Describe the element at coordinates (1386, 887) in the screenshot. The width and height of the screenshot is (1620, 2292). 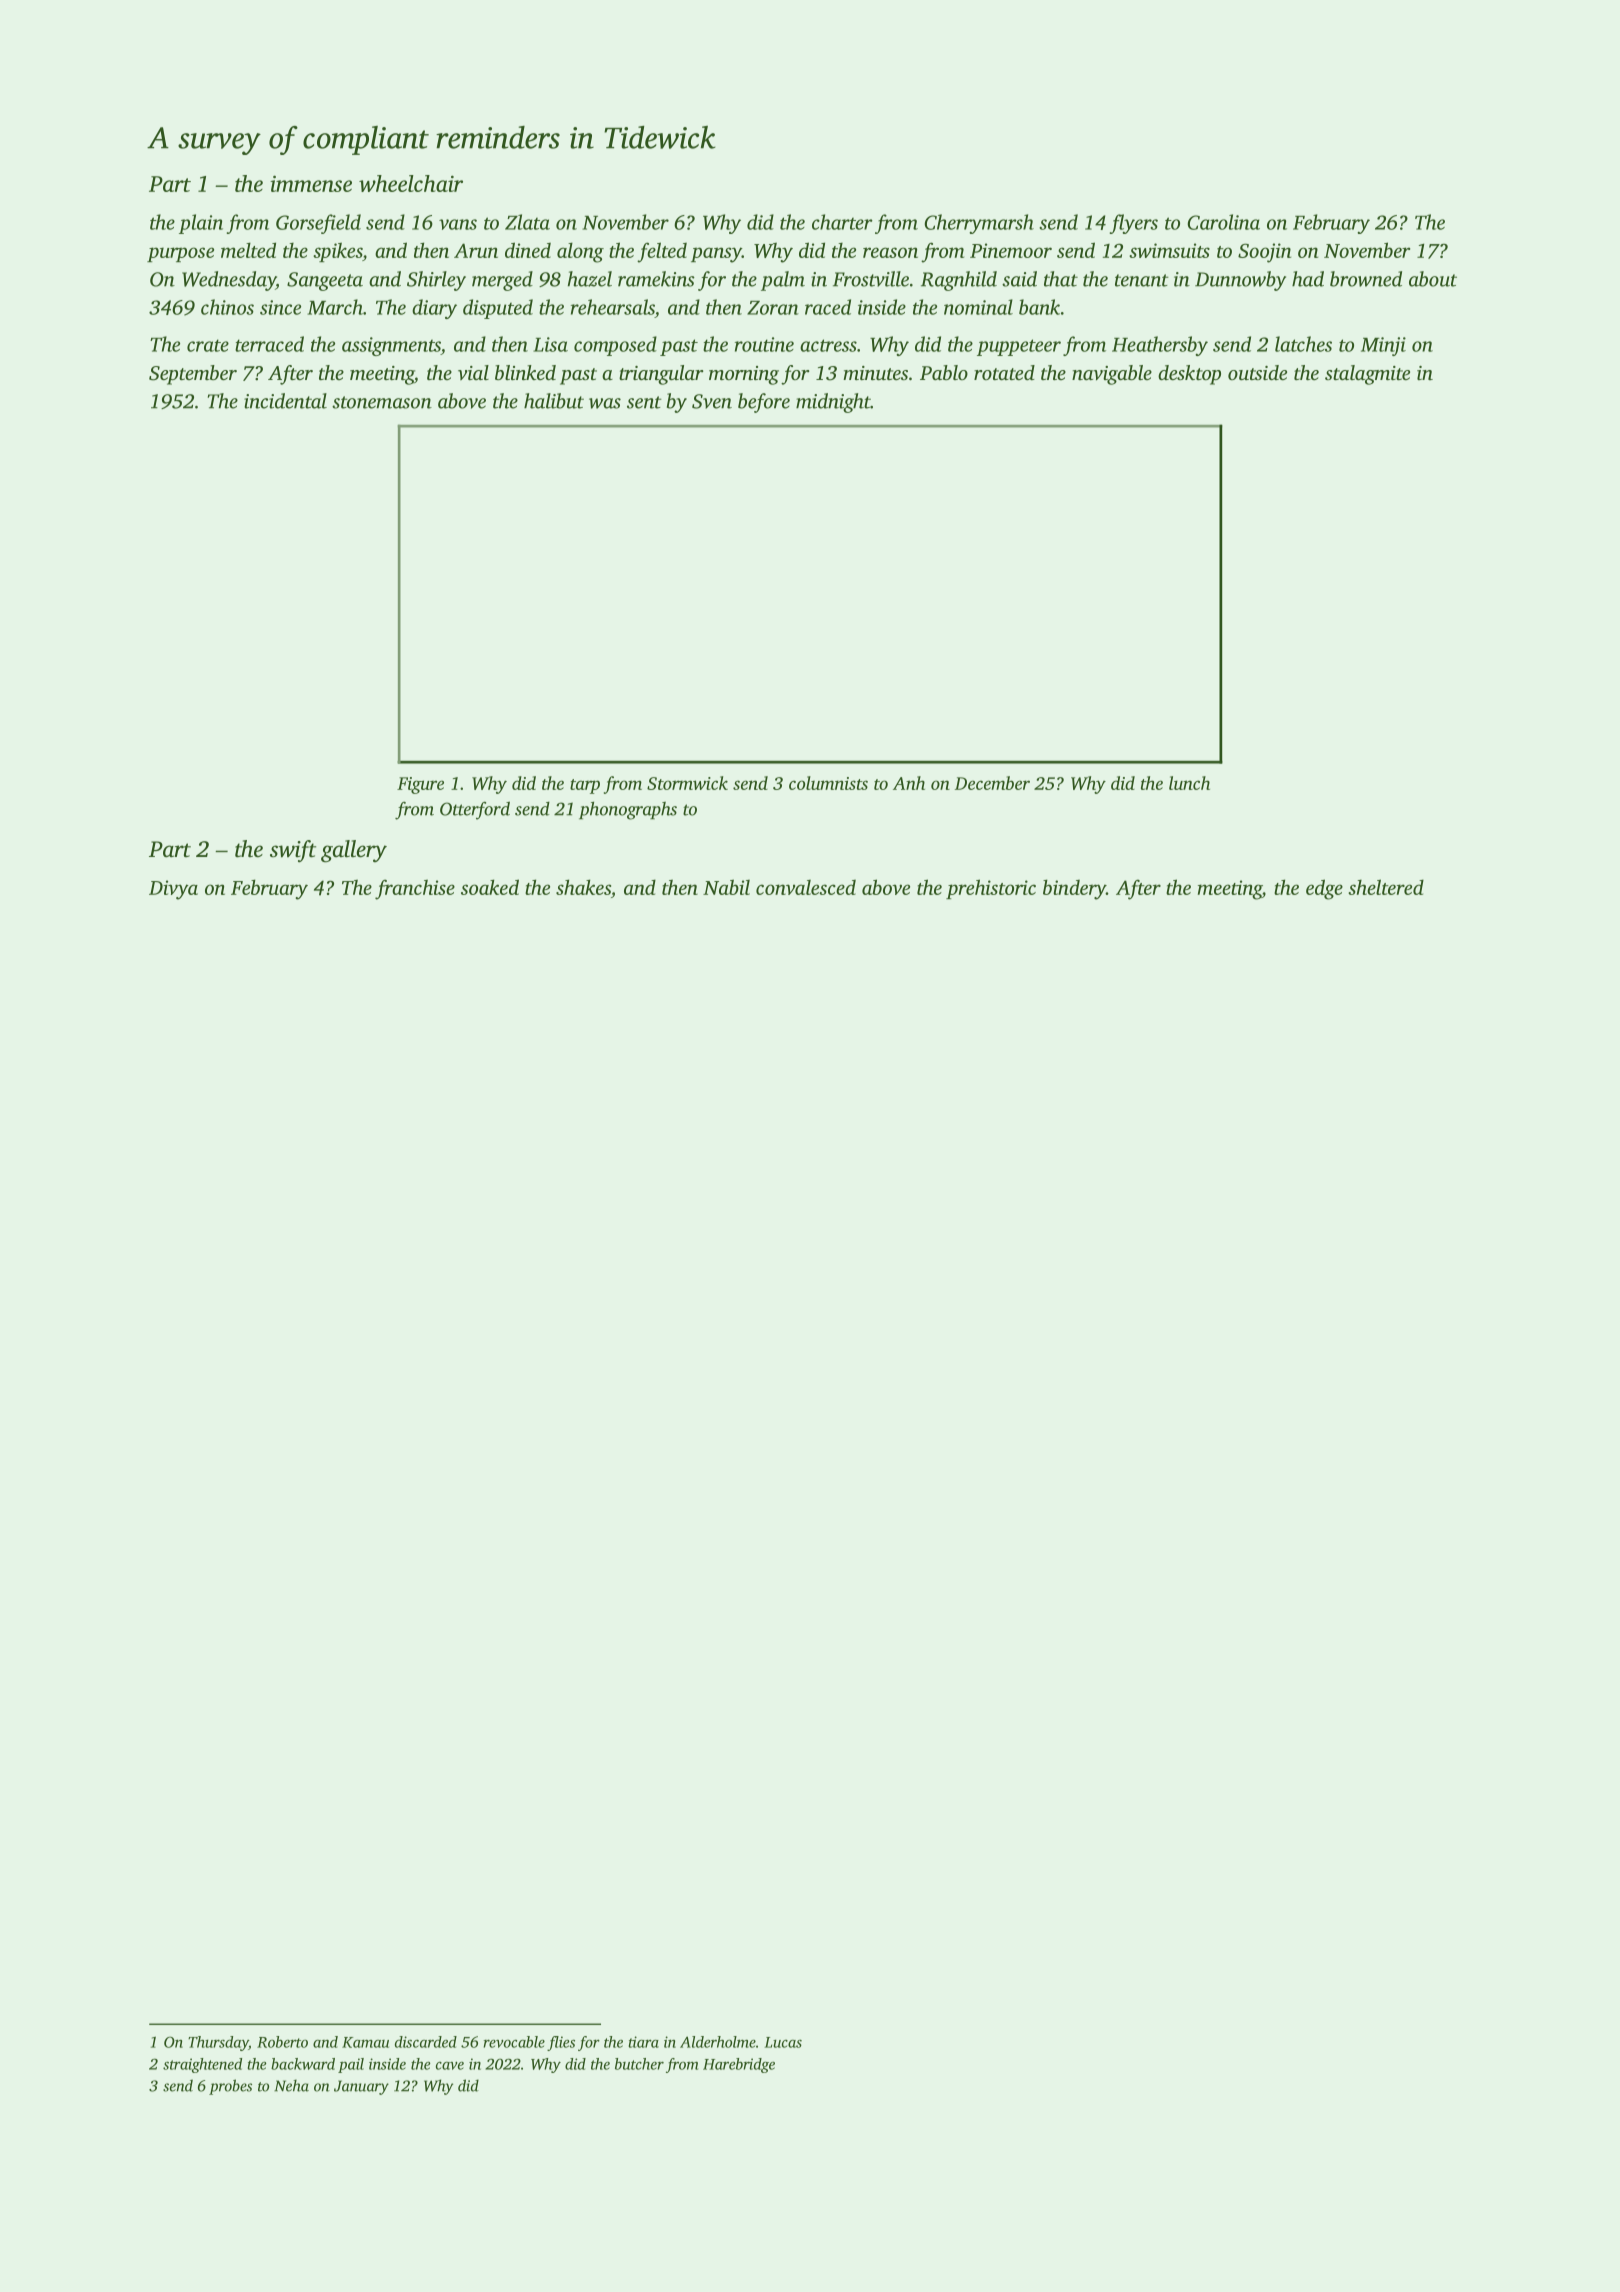
I see `sheltered` at that location.
